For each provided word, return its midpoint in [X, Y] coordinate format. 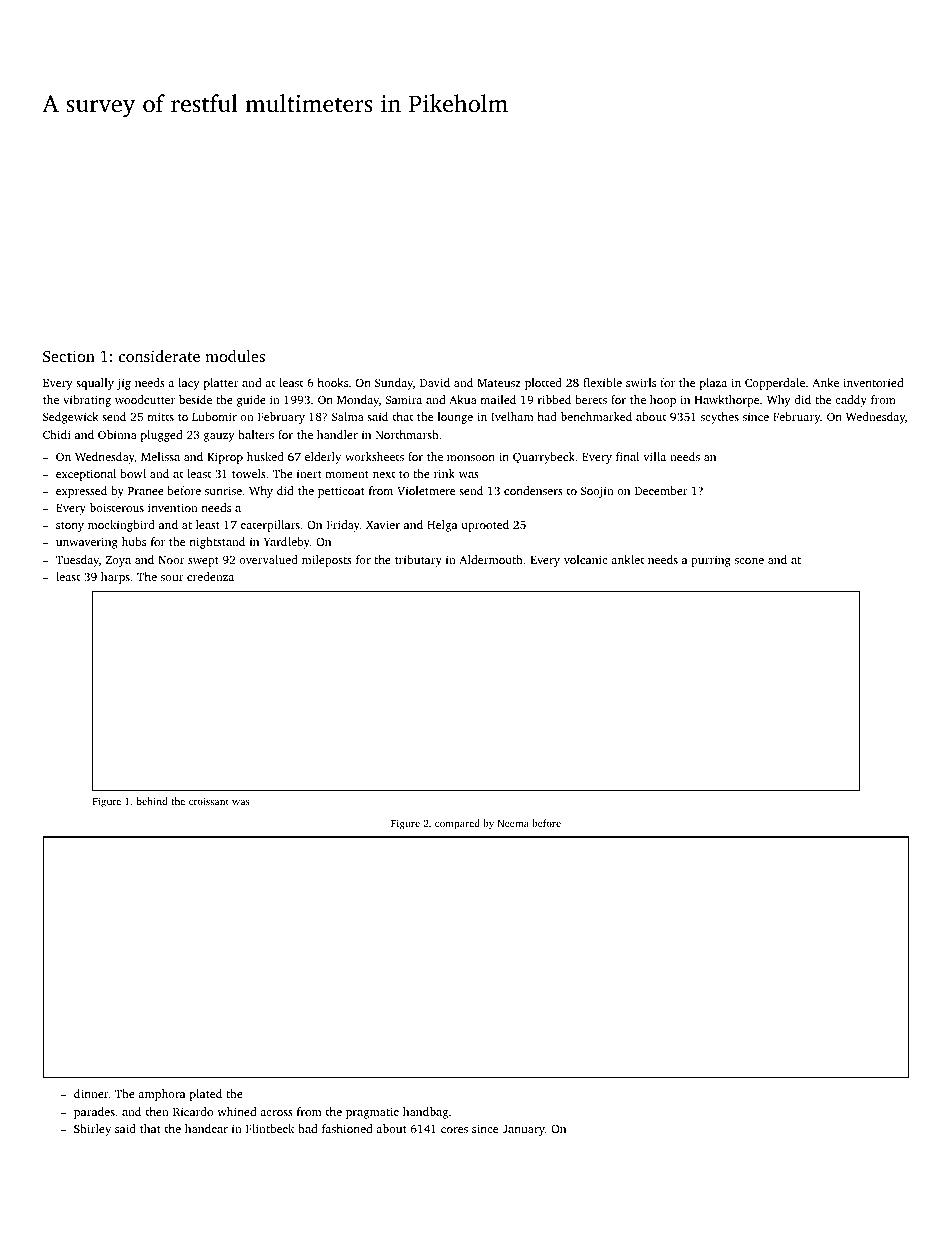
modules [235, 356]
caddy [851, 401]
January [523, 1130]
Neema [513, 823]
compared [457, 824]
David [435, 382]
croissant [209, 801]
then [157, 1111]
